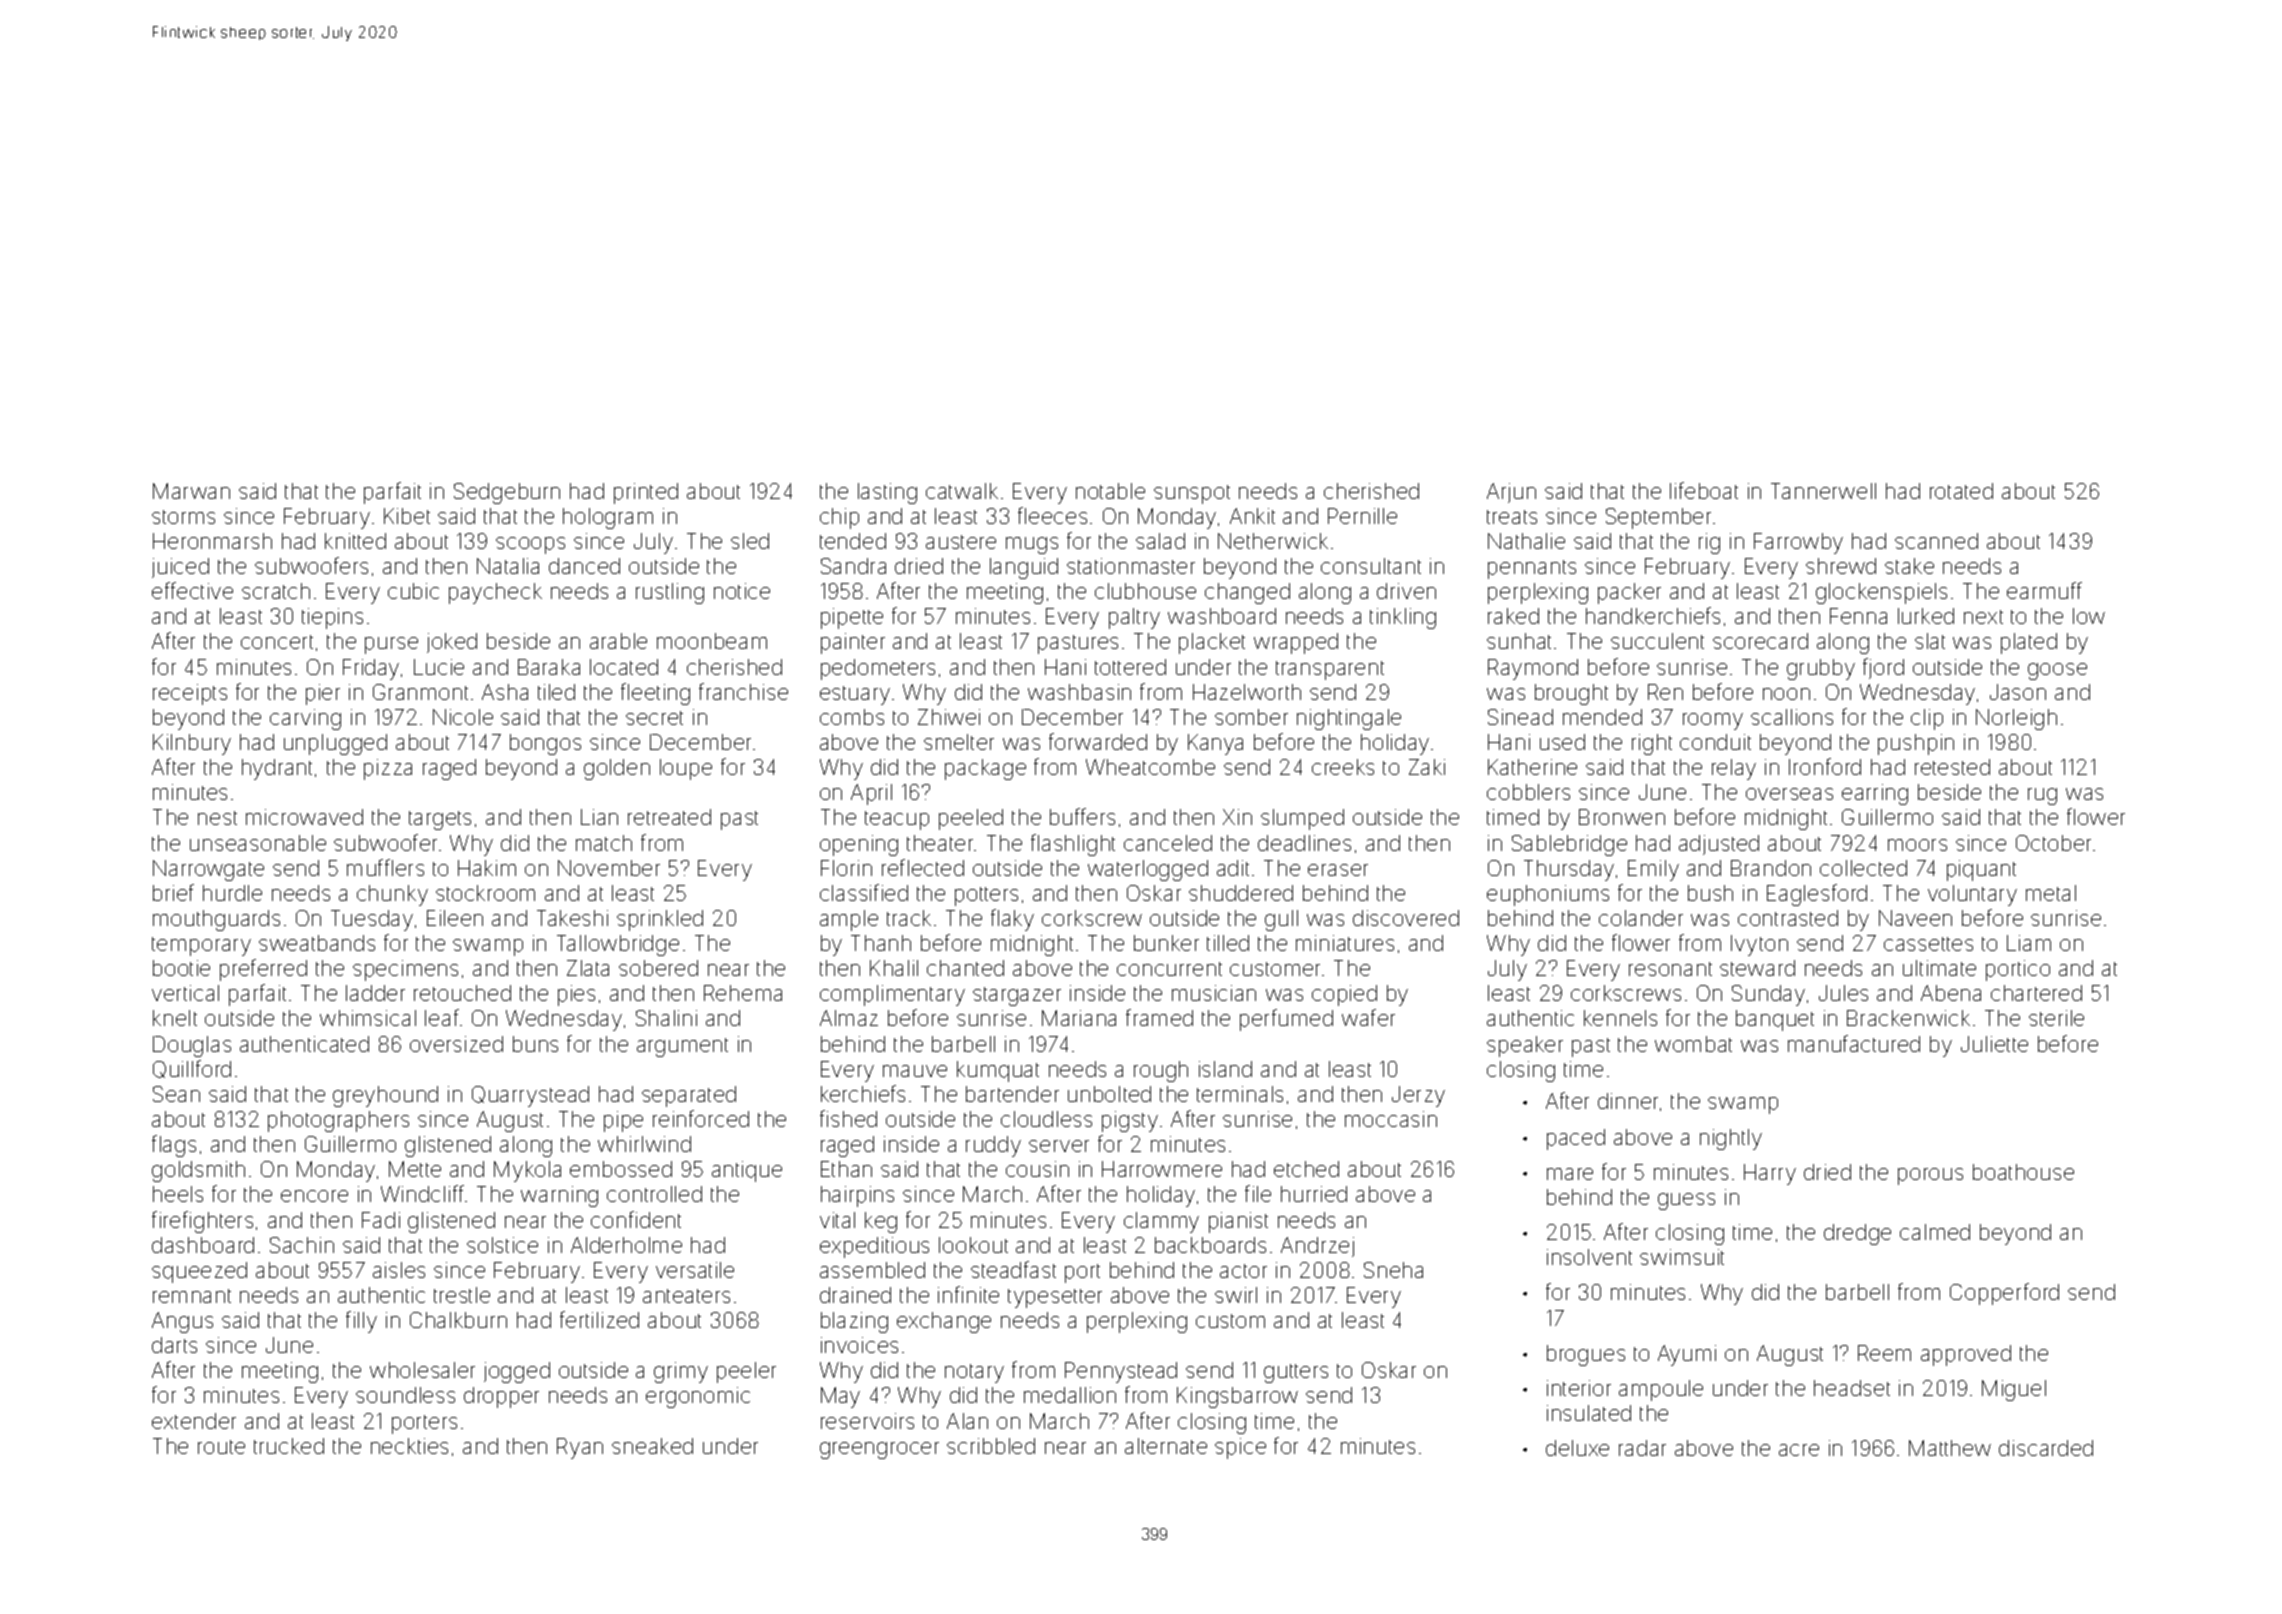 The width and height of the screenshot is (2282, 1614). What do you see at coordinates (405, 970) in the screenshot?
I see `specimens` at bounding box center [405, 970].
